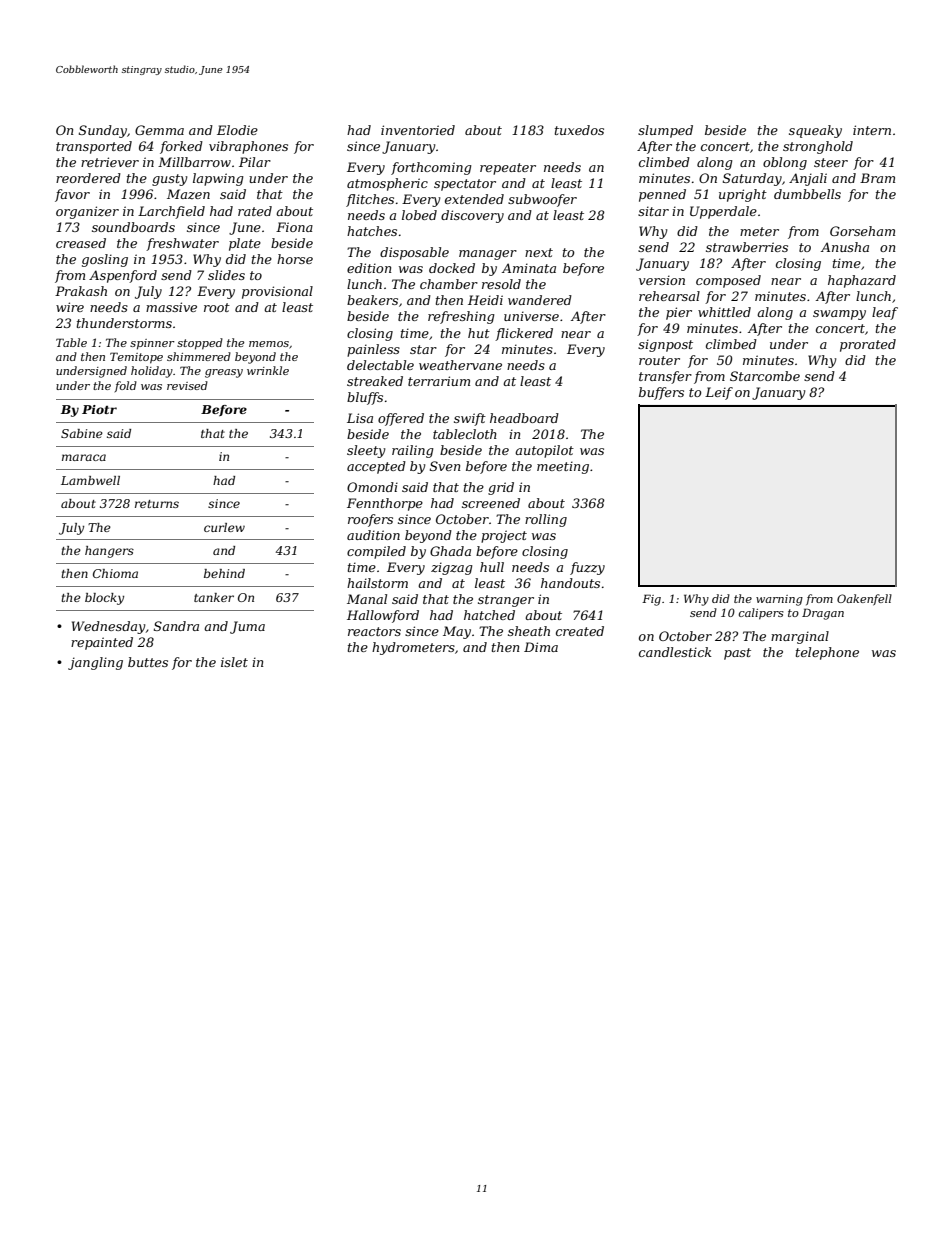  I want to click on slumped, so click(665, 131).
